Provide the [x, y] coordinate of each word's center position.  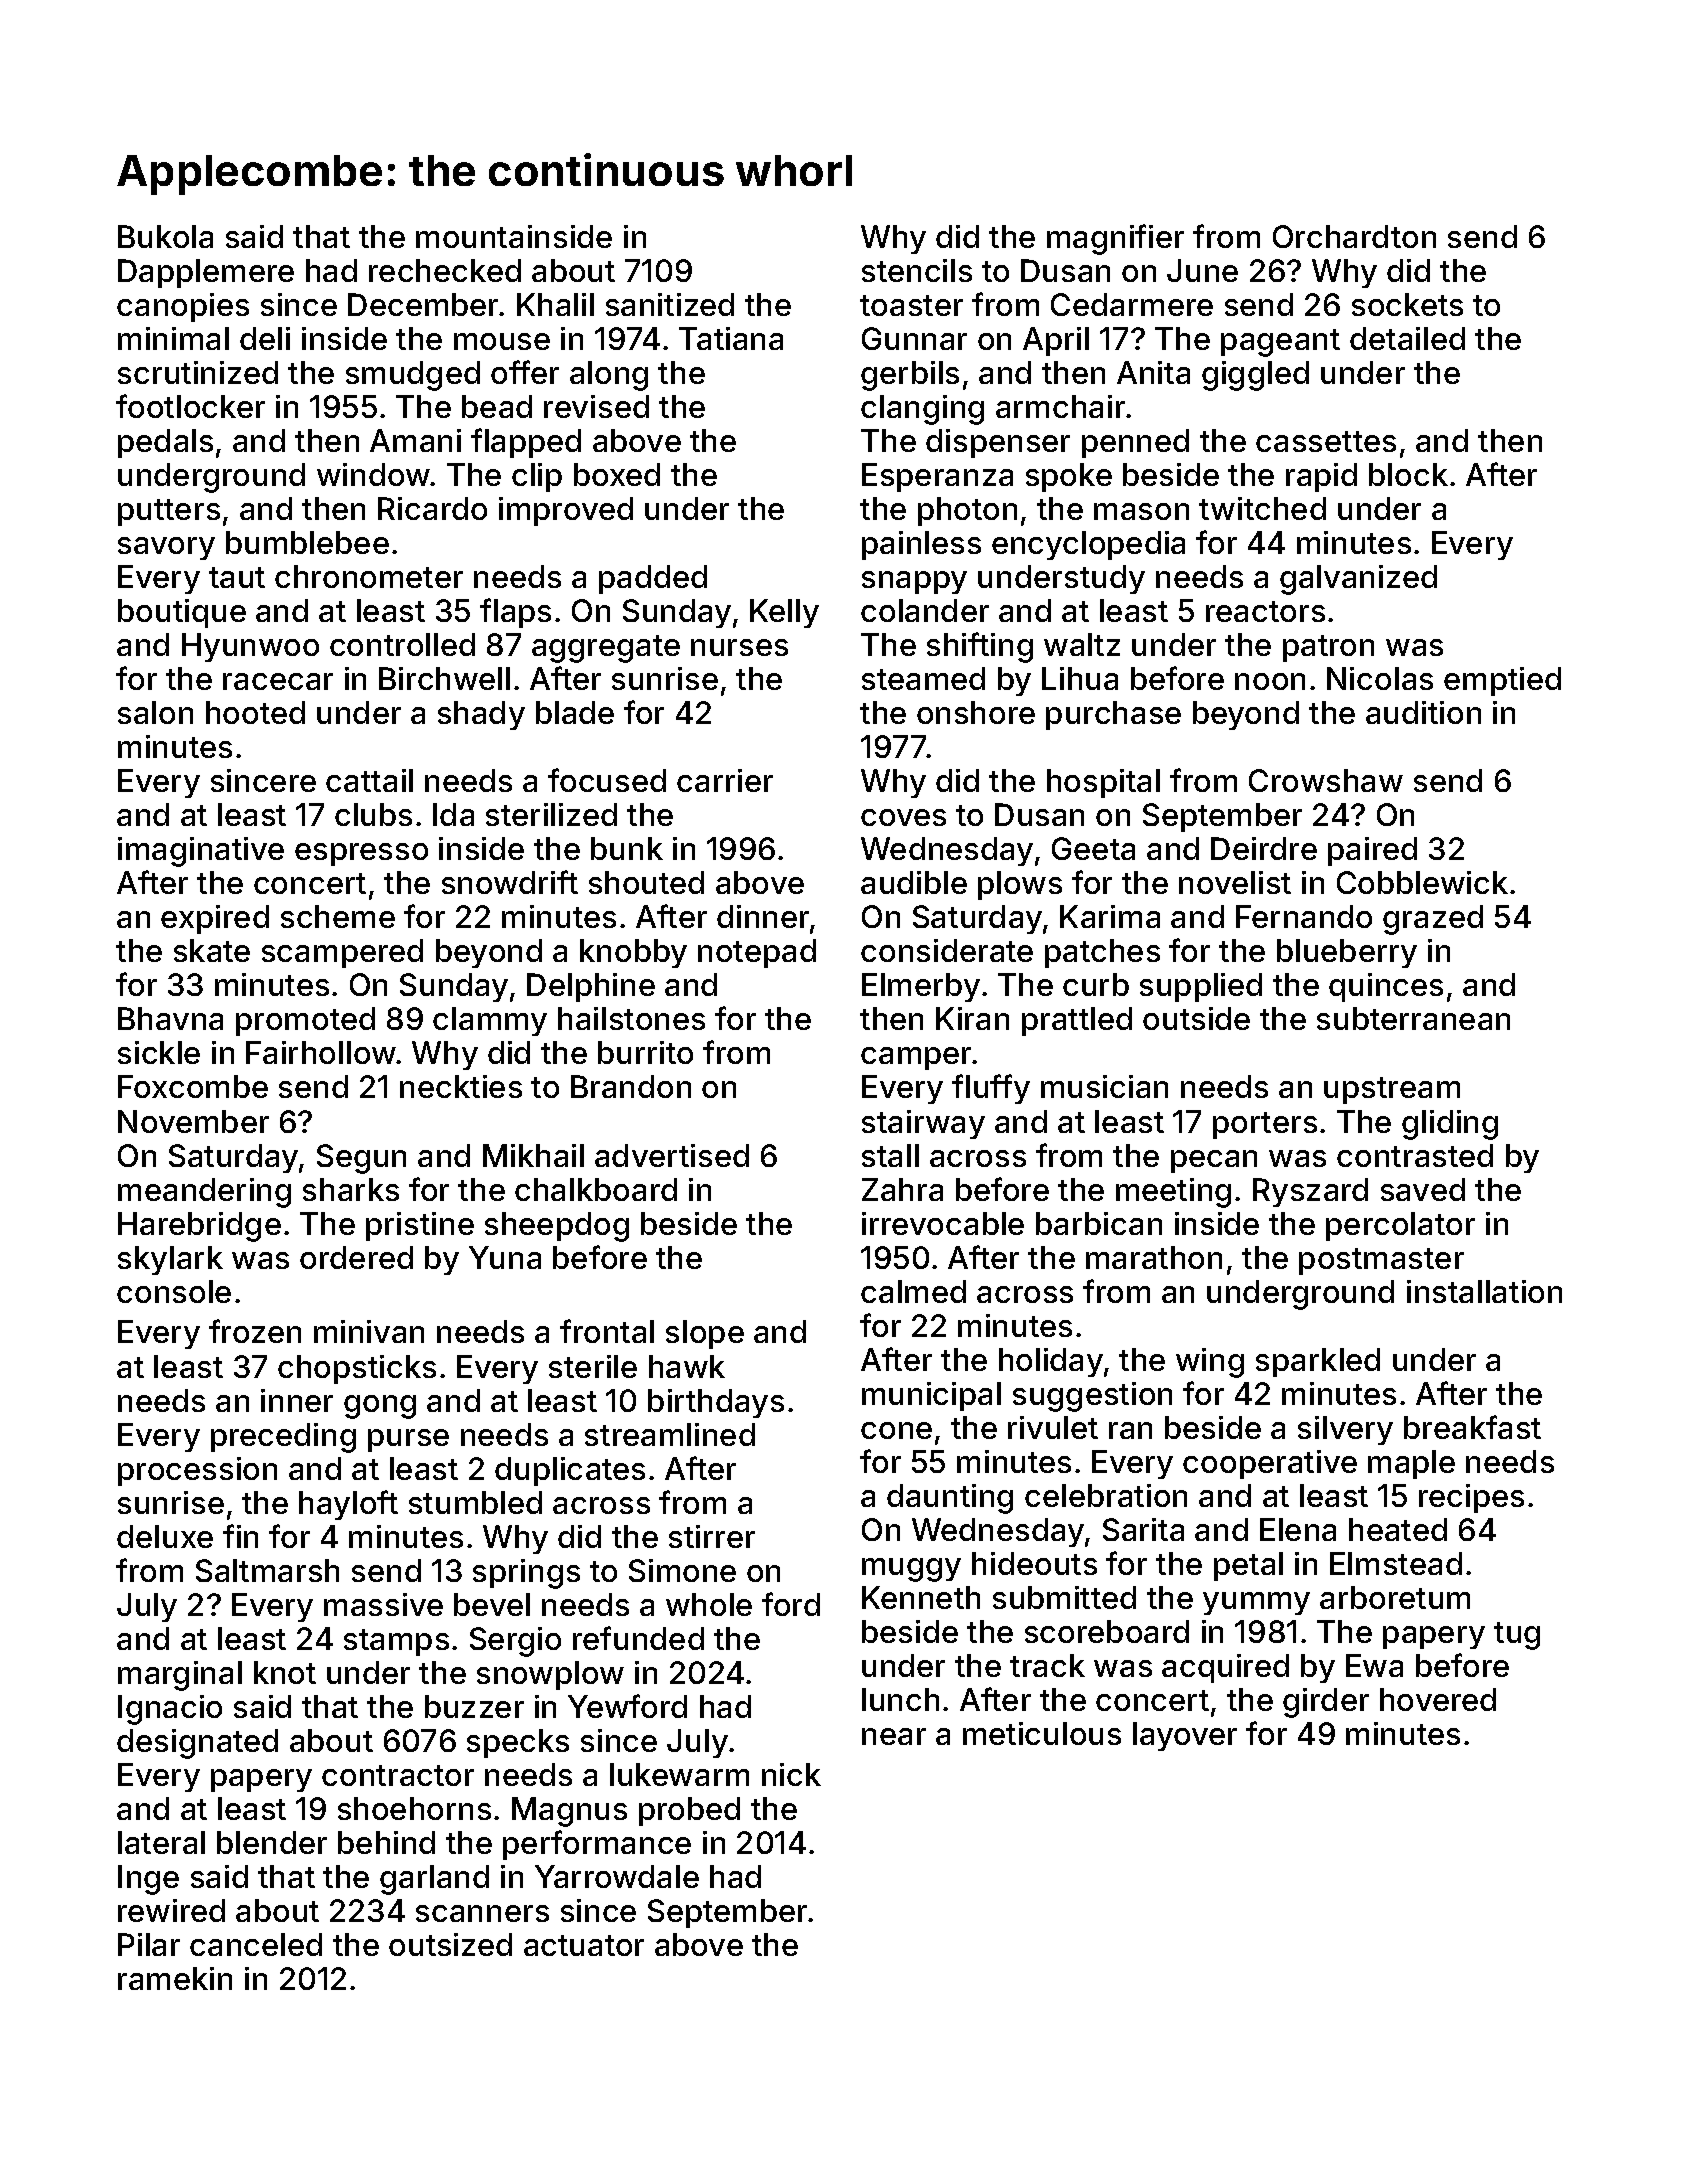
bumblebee [307, 542]
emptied [1502, 681]
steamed [923, 678]
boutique [182, 613]
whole [709, 1604]
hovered [1438, 1699]
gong [380, 1407]
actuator [584, 1945]
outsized [450, 1944]
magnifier [1115, 239]
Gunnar [914, 338]
